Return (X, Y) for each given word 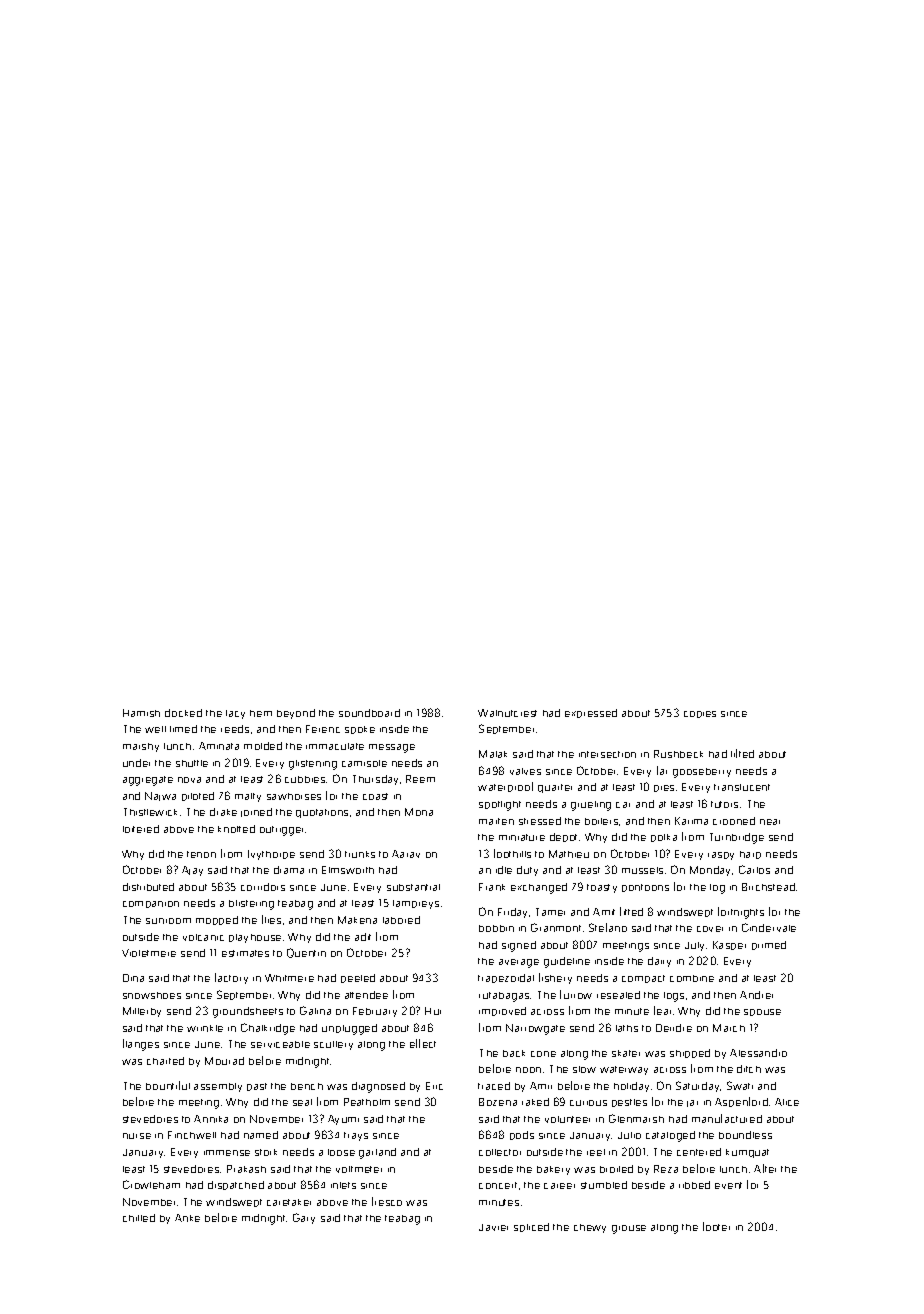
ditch (749, 1069)
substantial (413, 887)
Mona (419, 812)
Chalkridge (268, 1029)
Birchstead (768, 887)
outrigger (283, 831)
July (694, 946)
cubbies (305, 779)
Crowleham (151, 1184)
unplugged (349, 1029)
